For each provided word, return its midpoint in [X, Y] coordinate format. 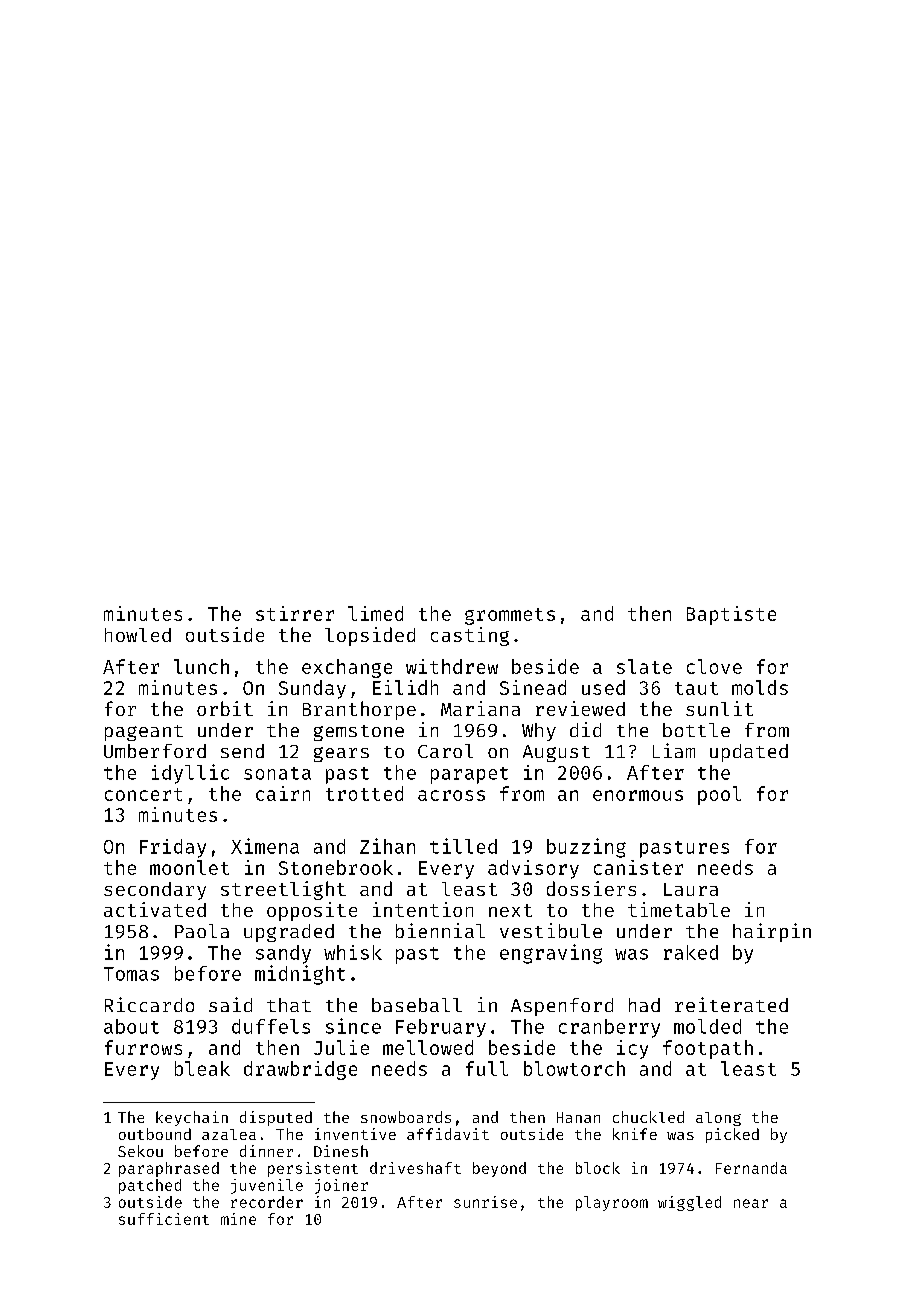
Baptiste [731, 615]
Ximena [265, 846]
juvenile [267, 1186]
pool [719, 795]
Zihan [387, 846]
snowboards [406, 1117]
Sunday [312, 689]
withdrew [452, 666]
